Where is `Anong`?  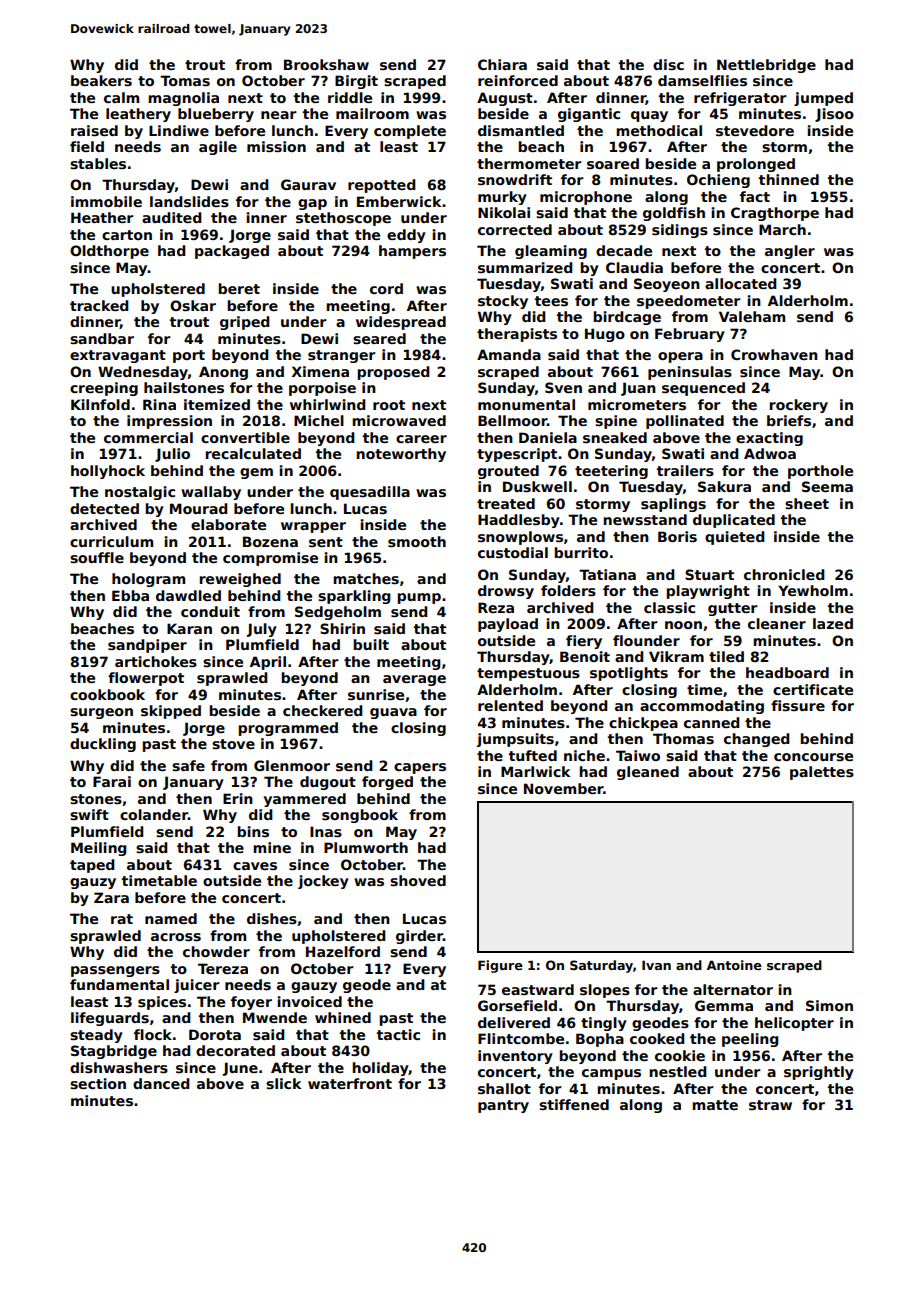
Anong is located at coordinates (223, 373).
